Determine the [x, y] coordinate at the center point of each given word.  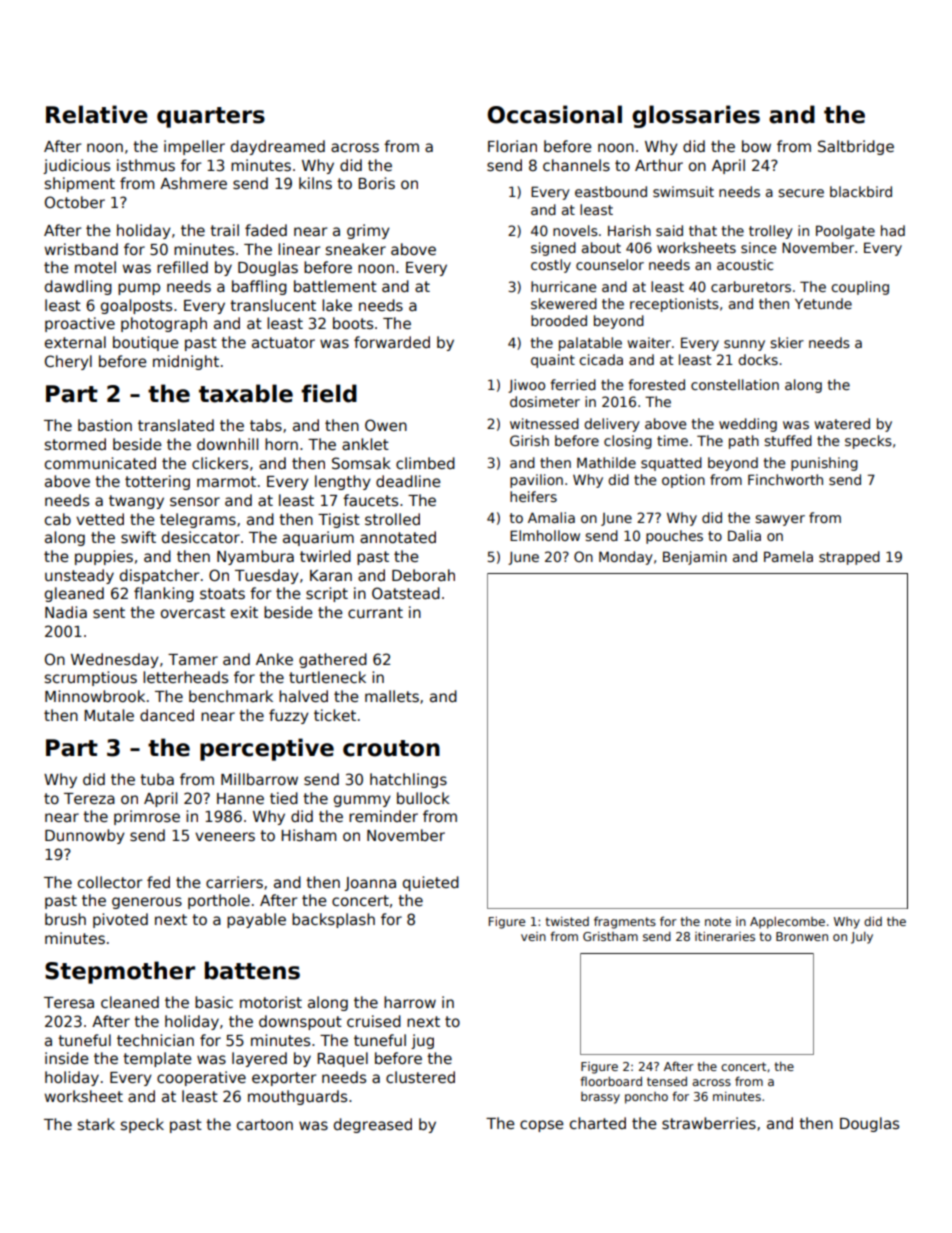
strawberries [709, 1123]
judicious [76, 166]
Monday [626, 558]
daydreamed [278, 147]
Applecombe [787, 922]
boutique [146, 343]
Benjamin [695, 558]
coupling [860, 288]
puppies [104, 557]
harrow [410, 1002]
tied [284, 798]
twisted [567, 921]
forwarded [392, 342]
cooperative [201, 1078]
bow [756, 146]
